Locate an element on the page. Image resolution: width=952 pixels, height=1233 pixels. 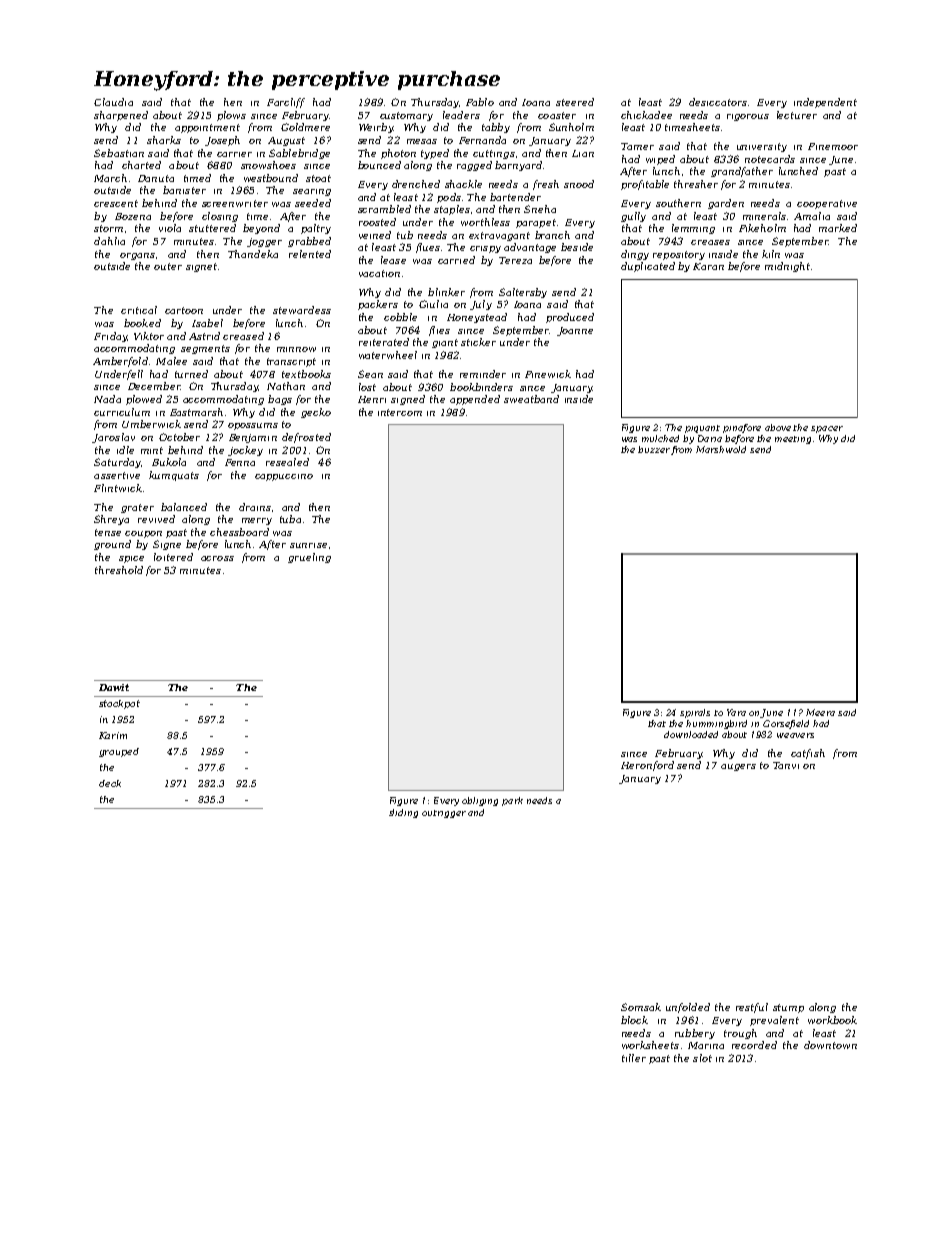
independent is located at coordinates (825, 103).
